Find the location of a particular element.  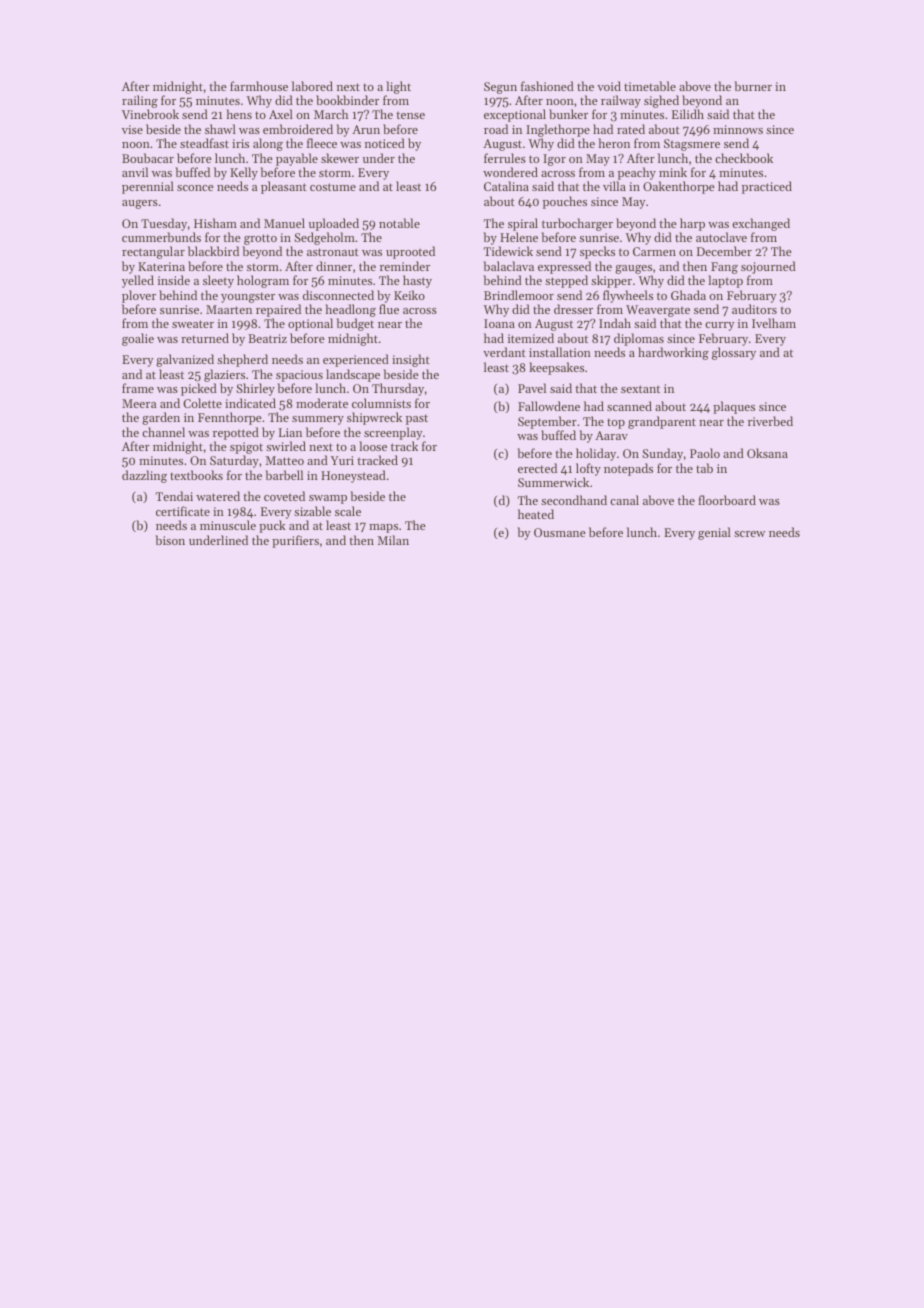

summery is located at coordinates (318, 420).
